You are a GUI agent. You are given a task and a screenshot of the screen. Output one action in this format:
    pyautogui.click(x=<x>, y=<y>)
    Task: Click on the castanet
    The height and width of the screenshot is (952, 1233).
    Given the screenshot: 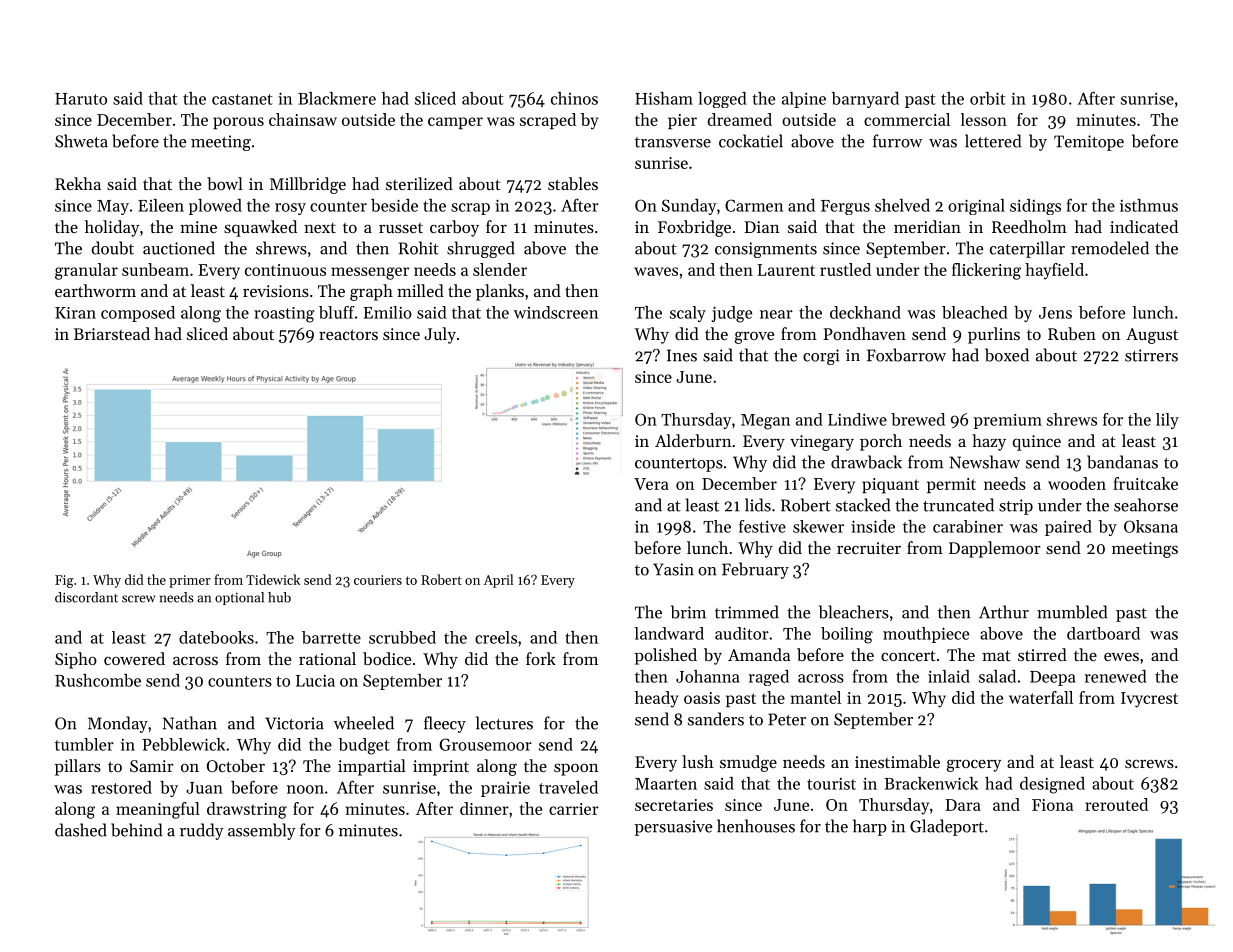 What is the action you would take?
    pyautogui.click(x=242, y=99)
